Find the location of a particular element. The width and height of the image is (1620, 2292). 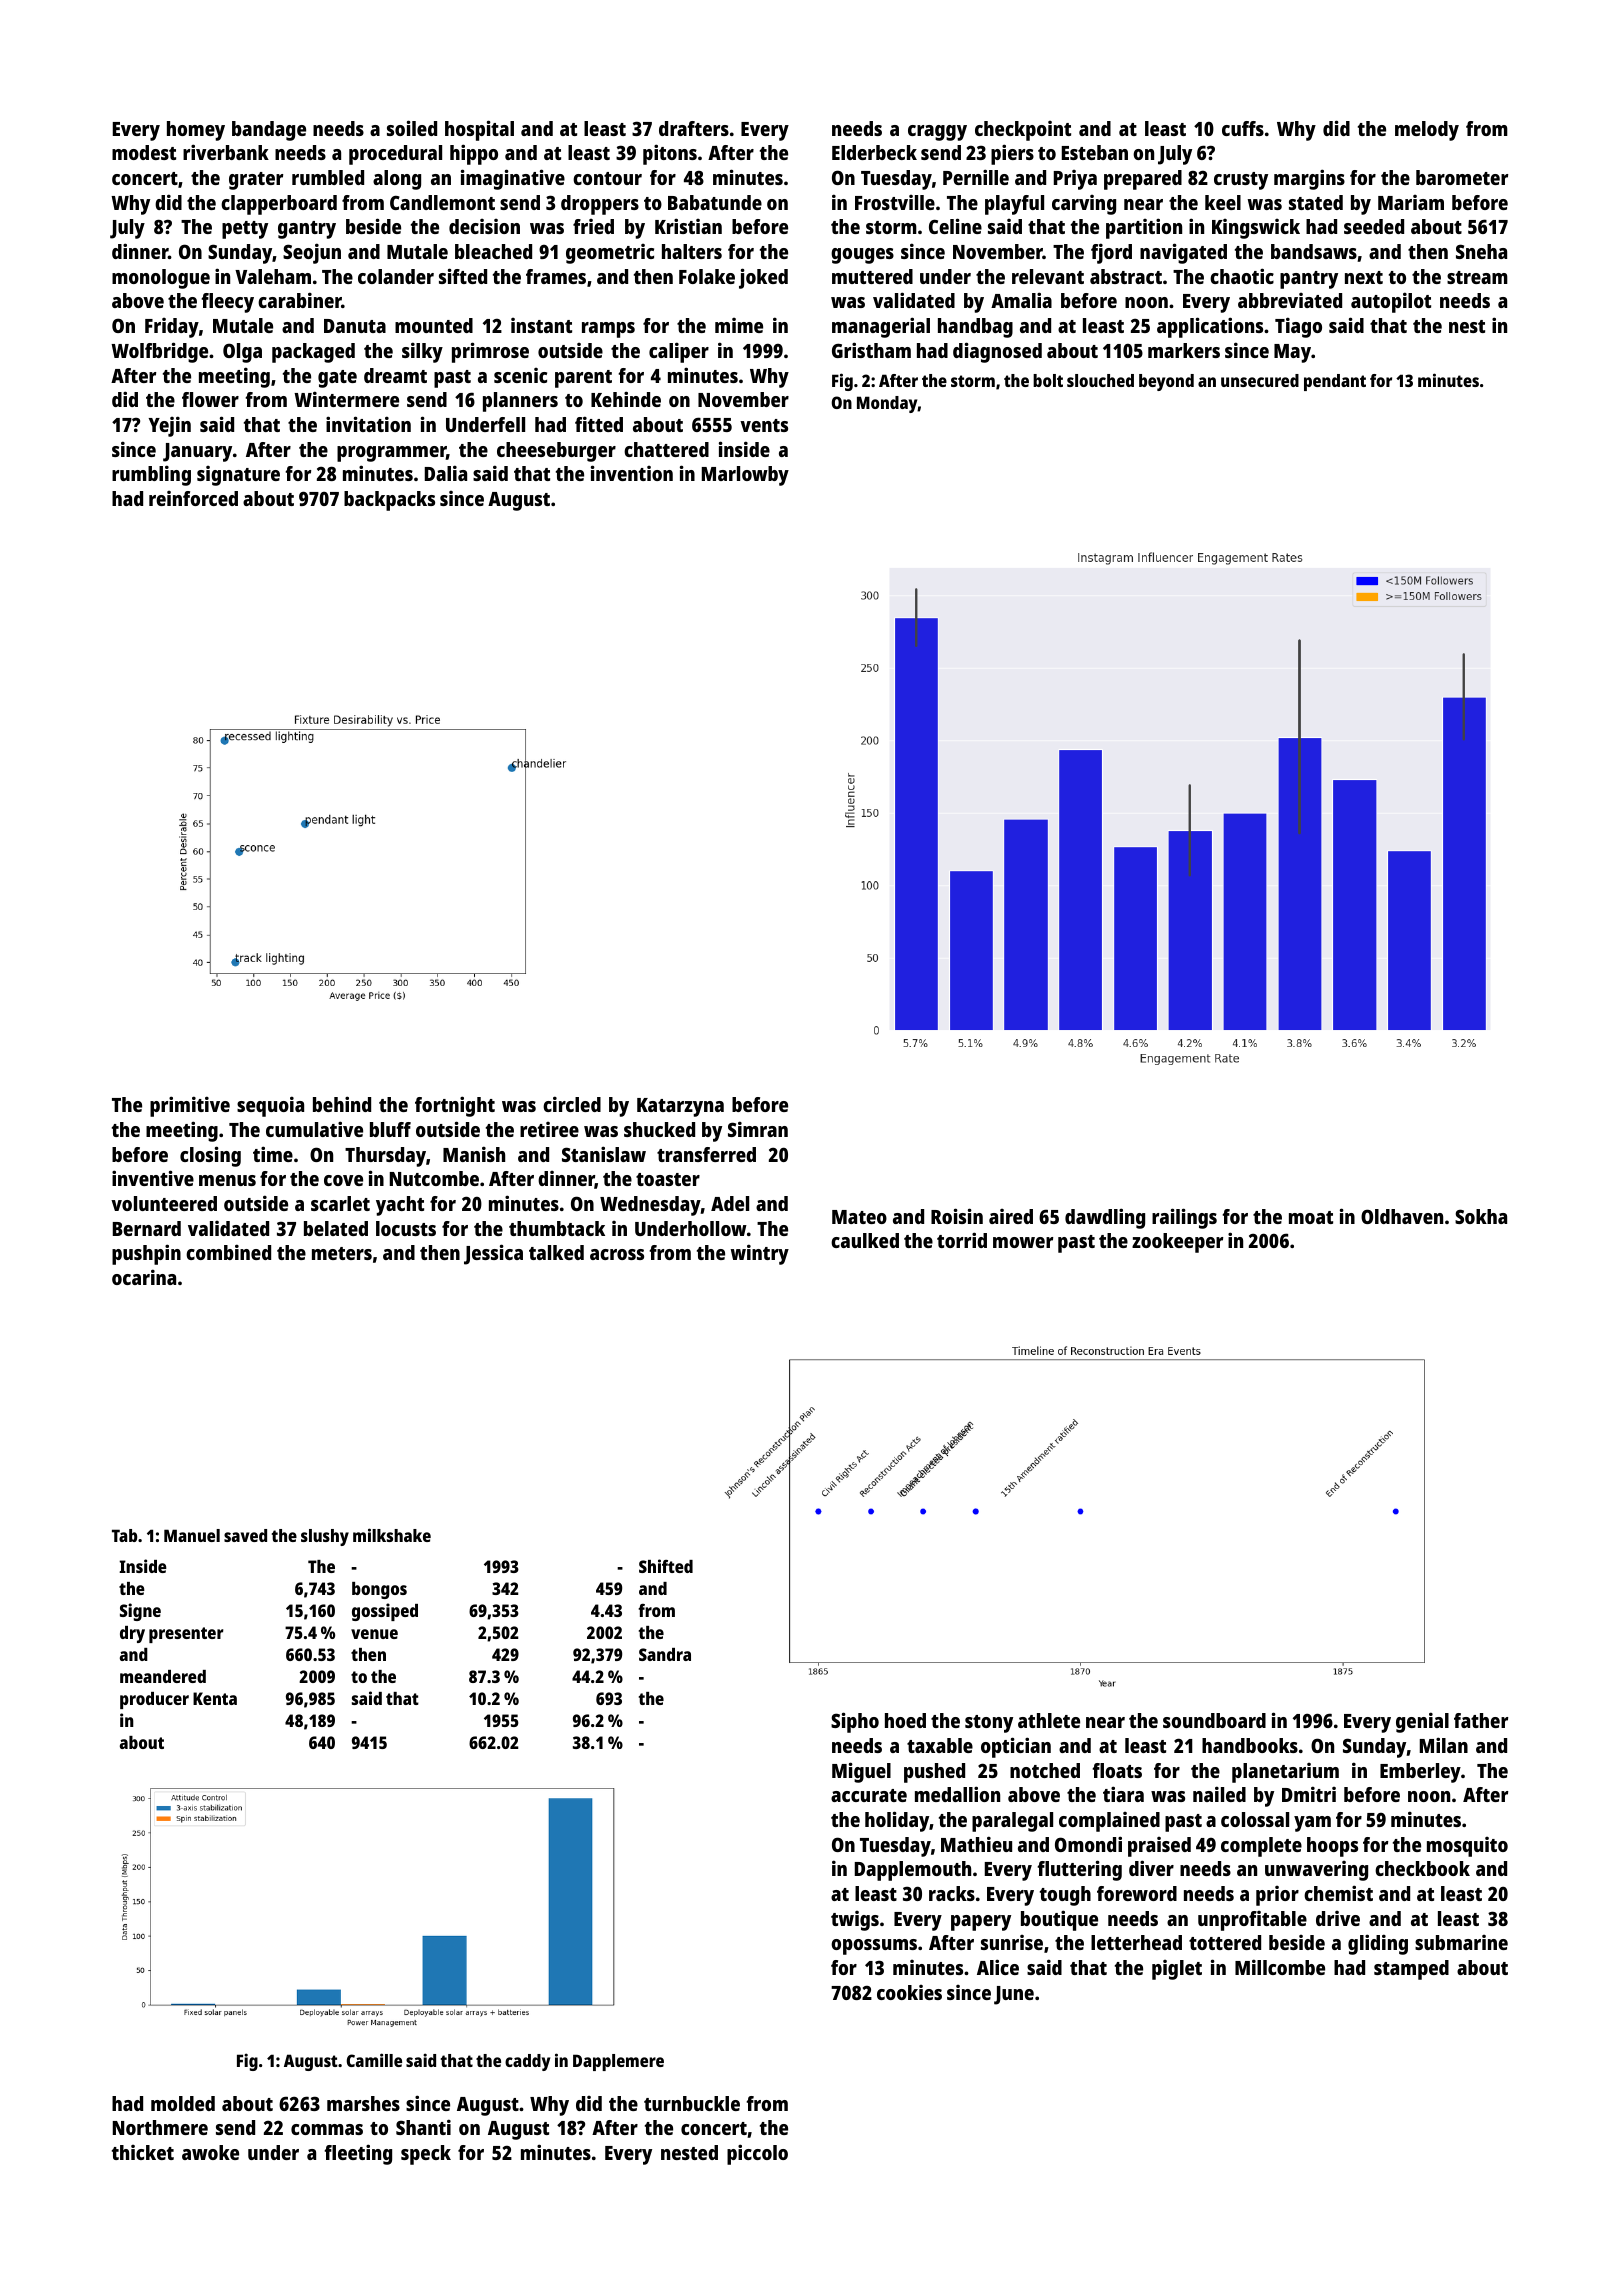

venue is located at coordinates (374, 1634).
